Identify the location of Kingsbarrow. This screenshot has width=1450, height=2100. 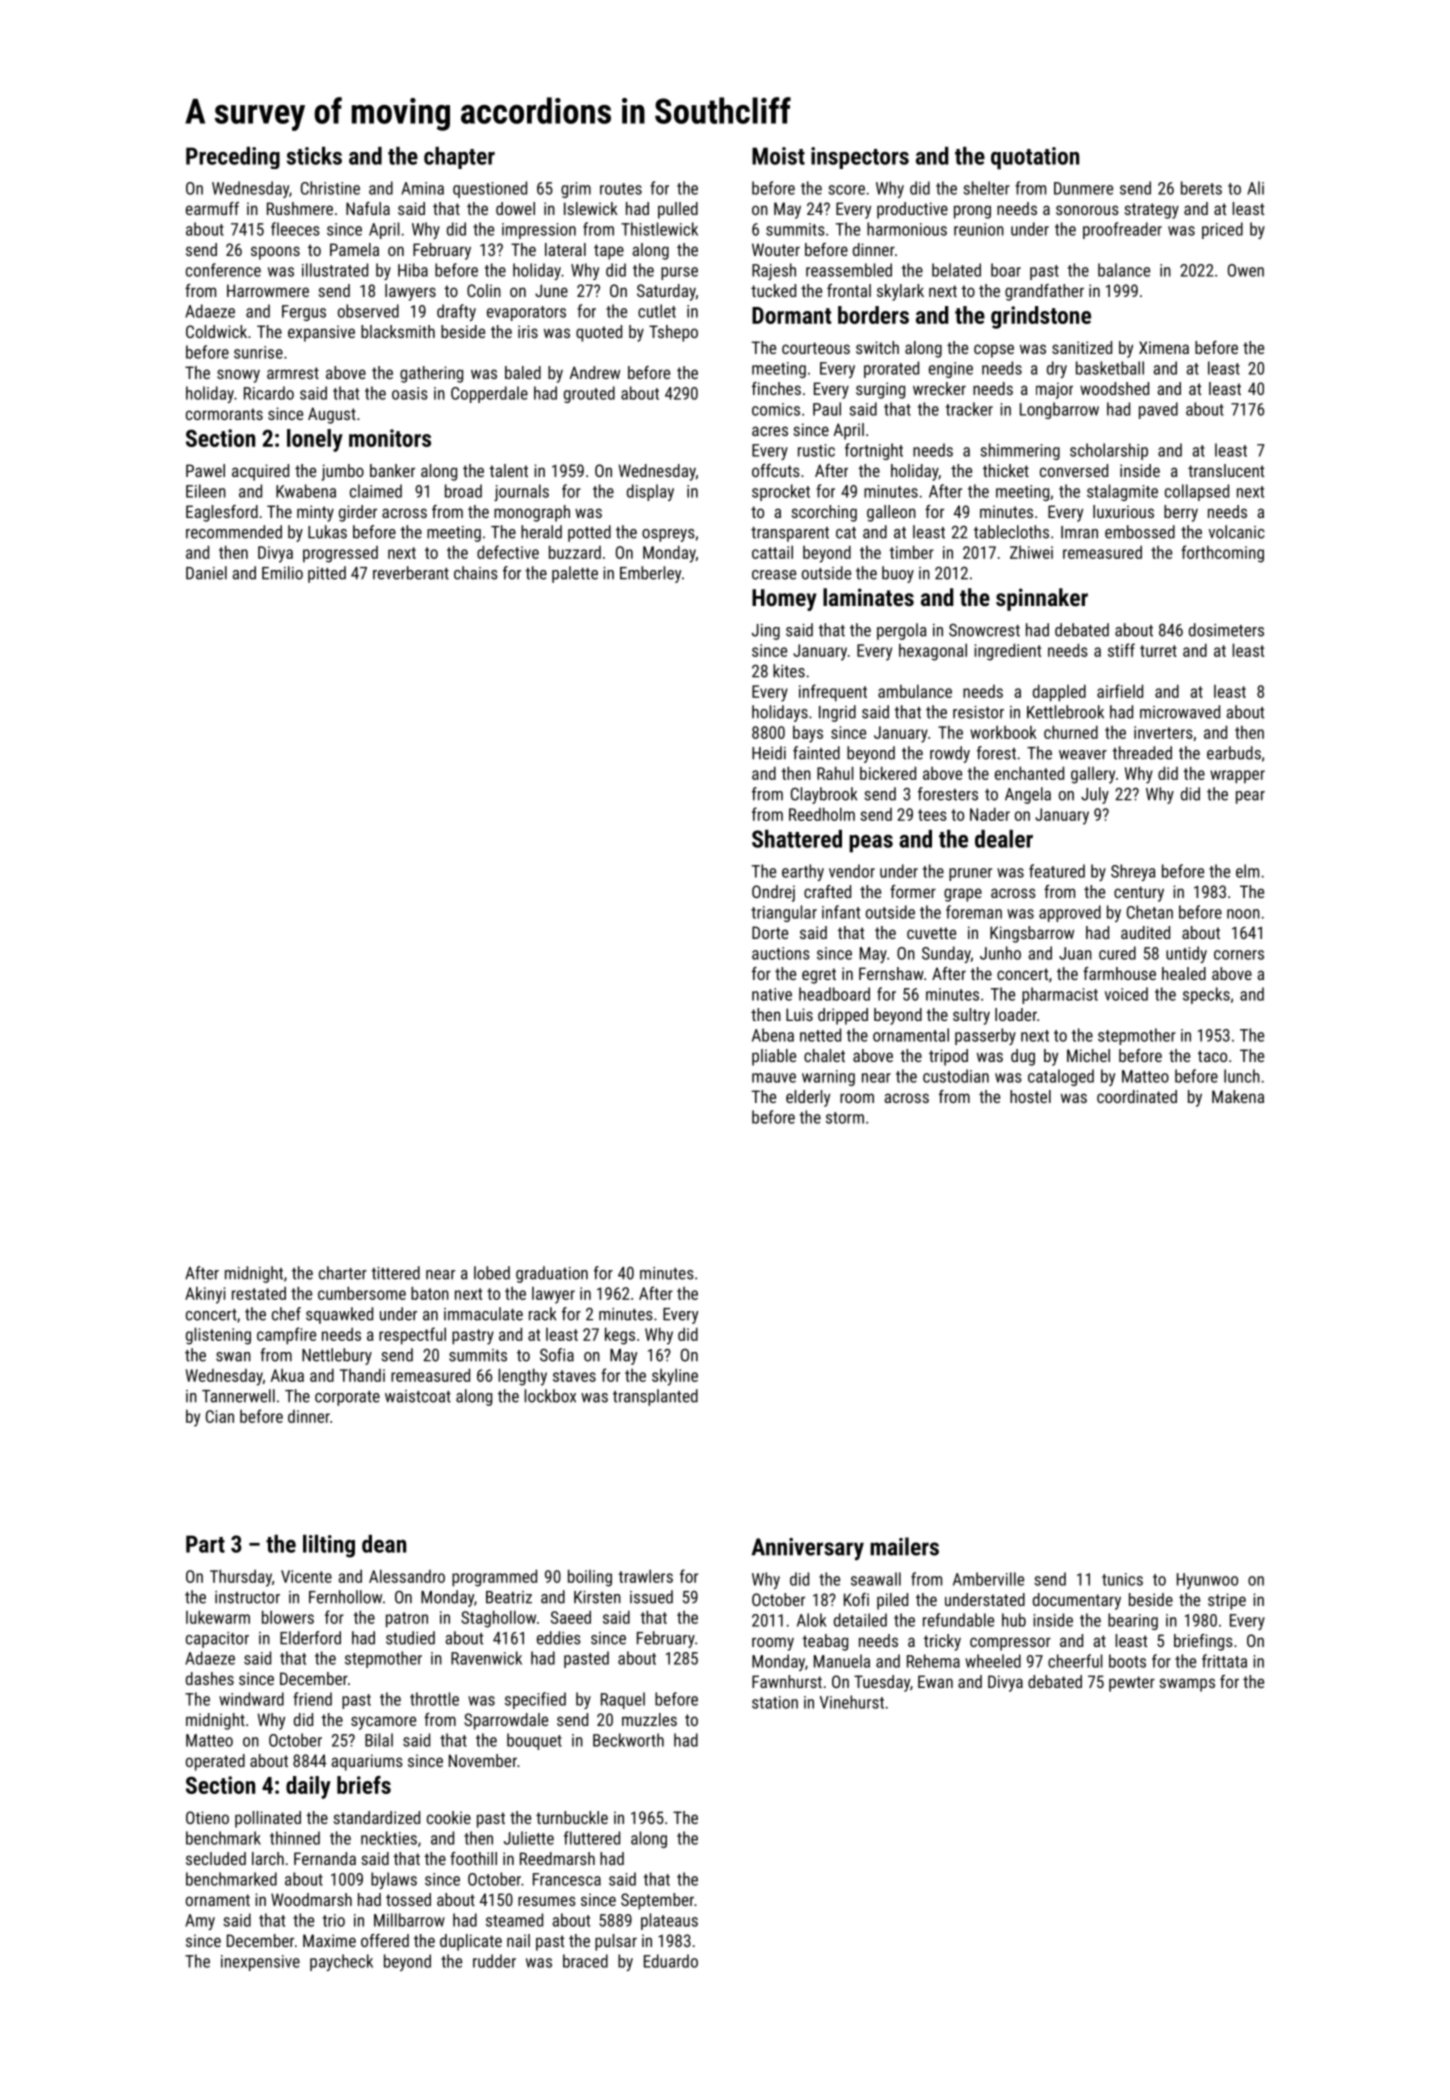
(1032, 934).
